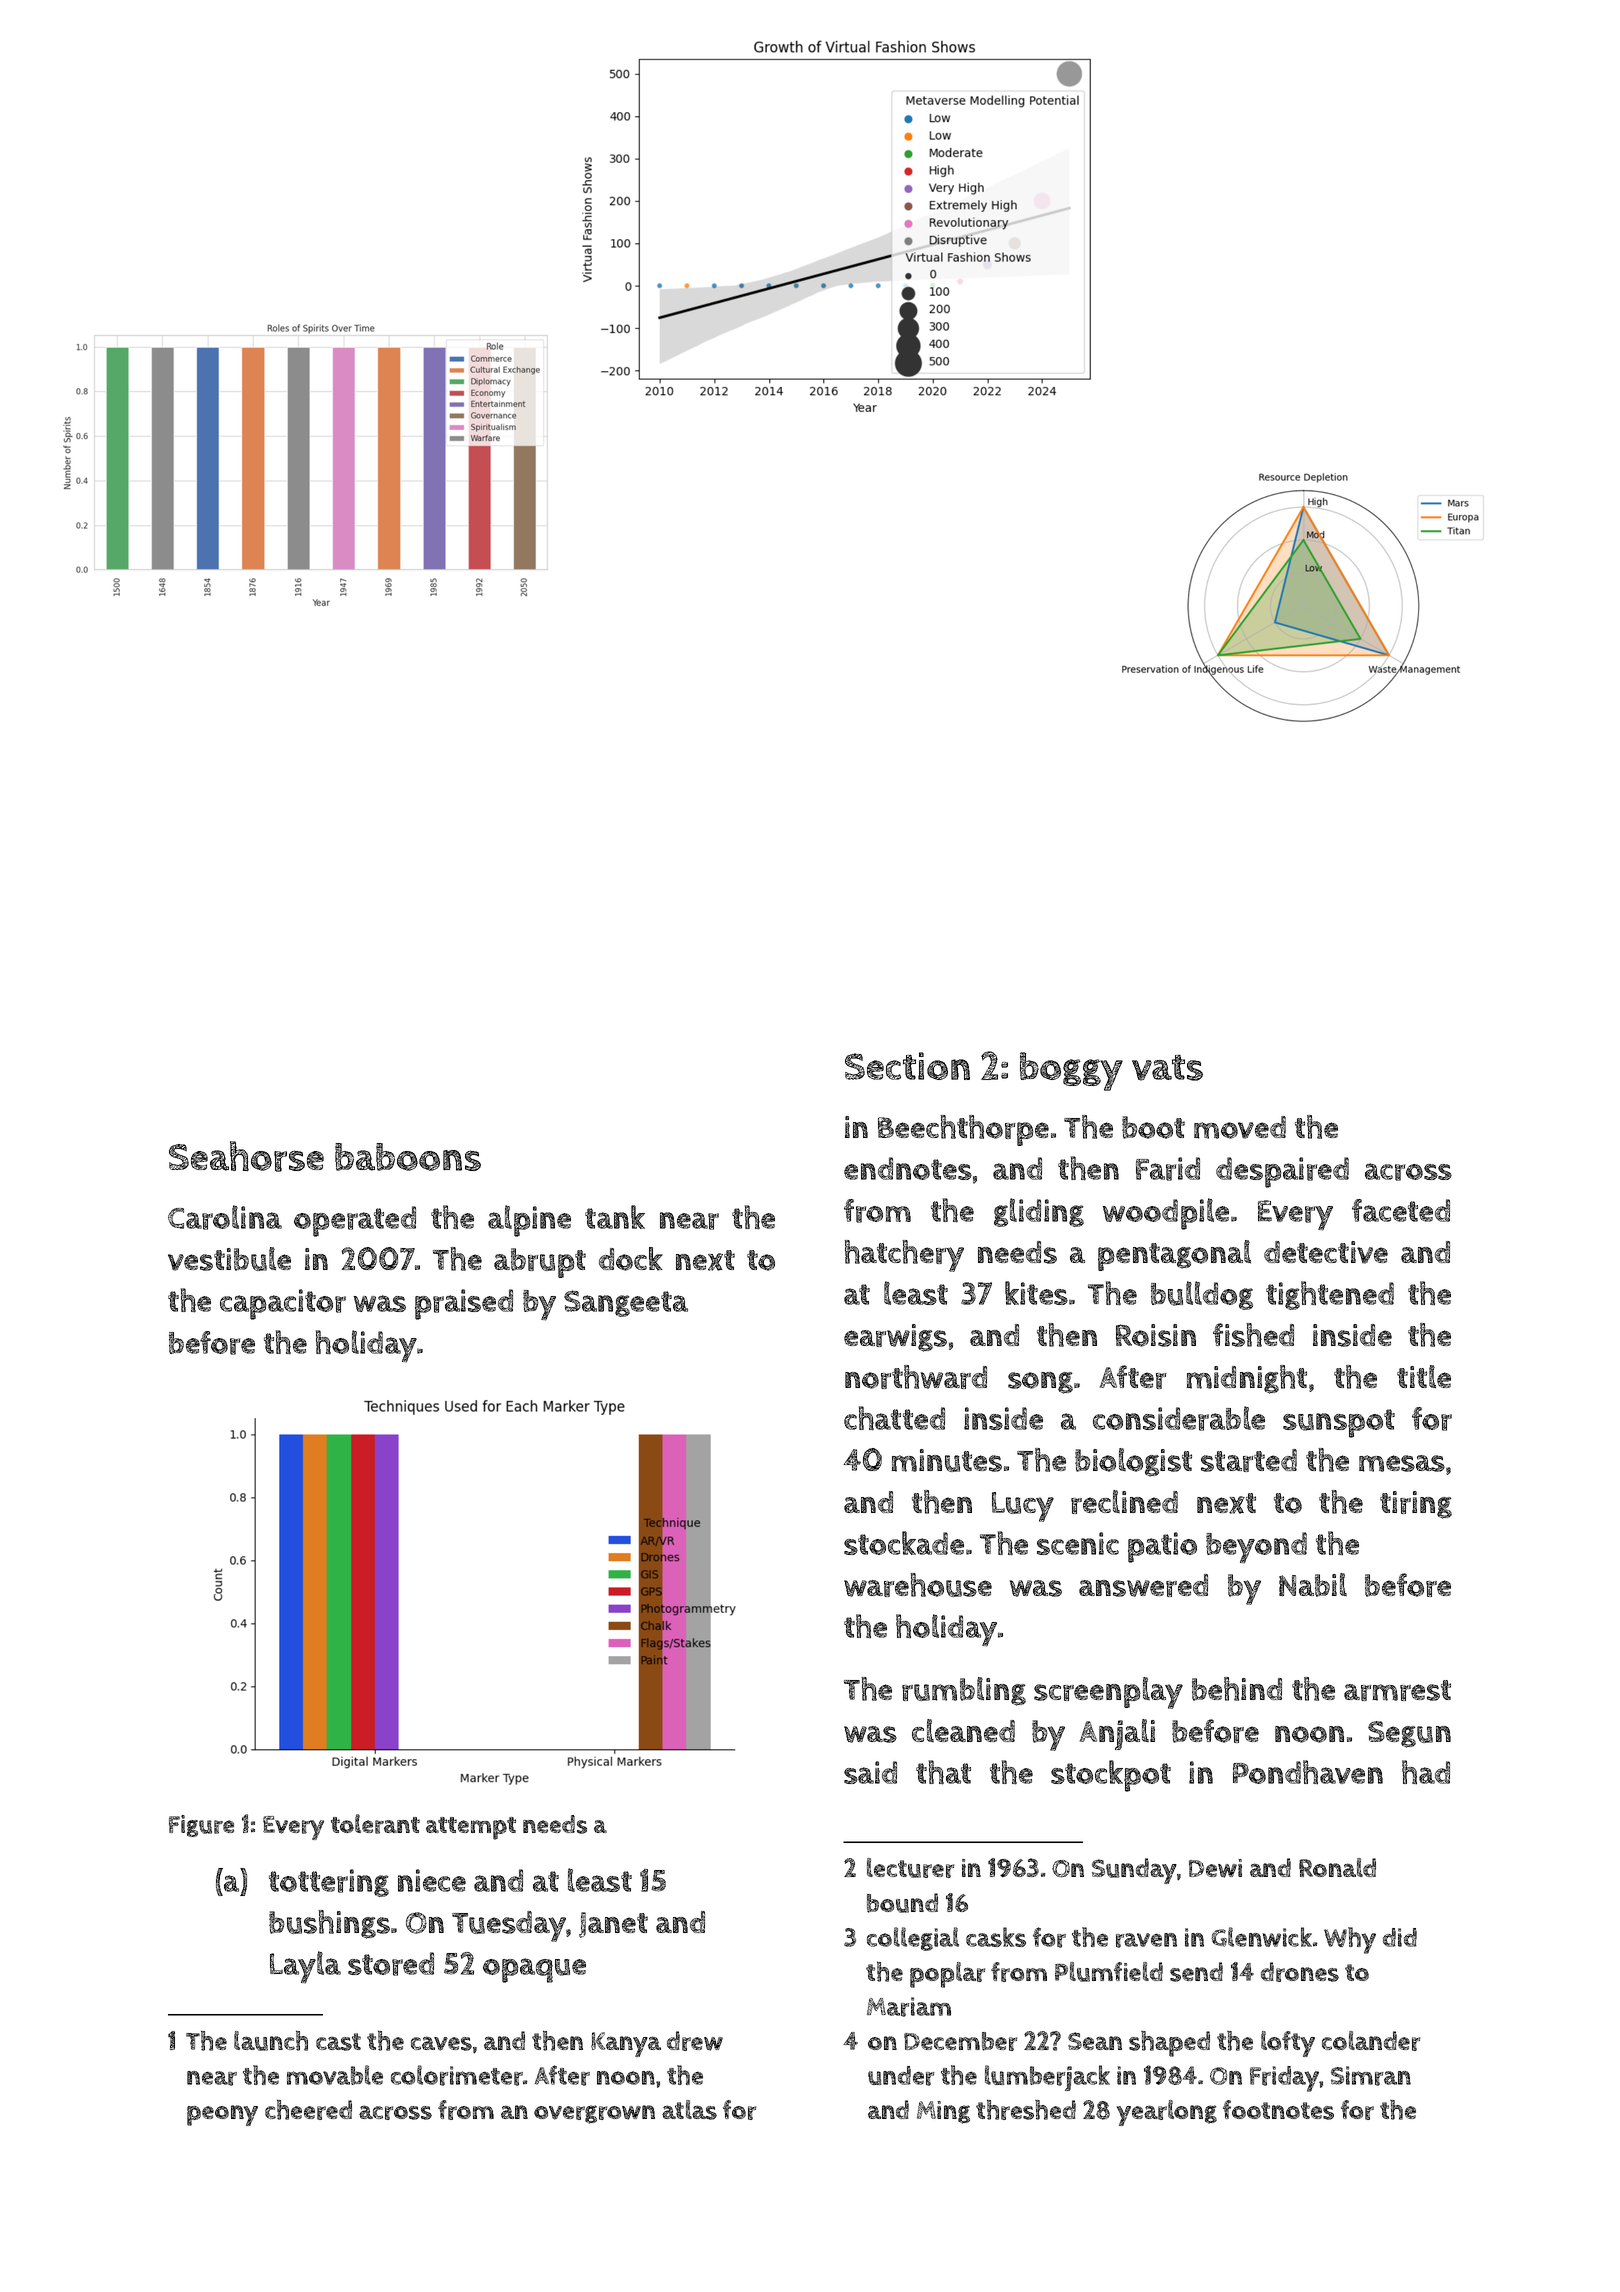 This page has height=2292, width=1620. I want to click on capacitor, so click(283, 1304).
